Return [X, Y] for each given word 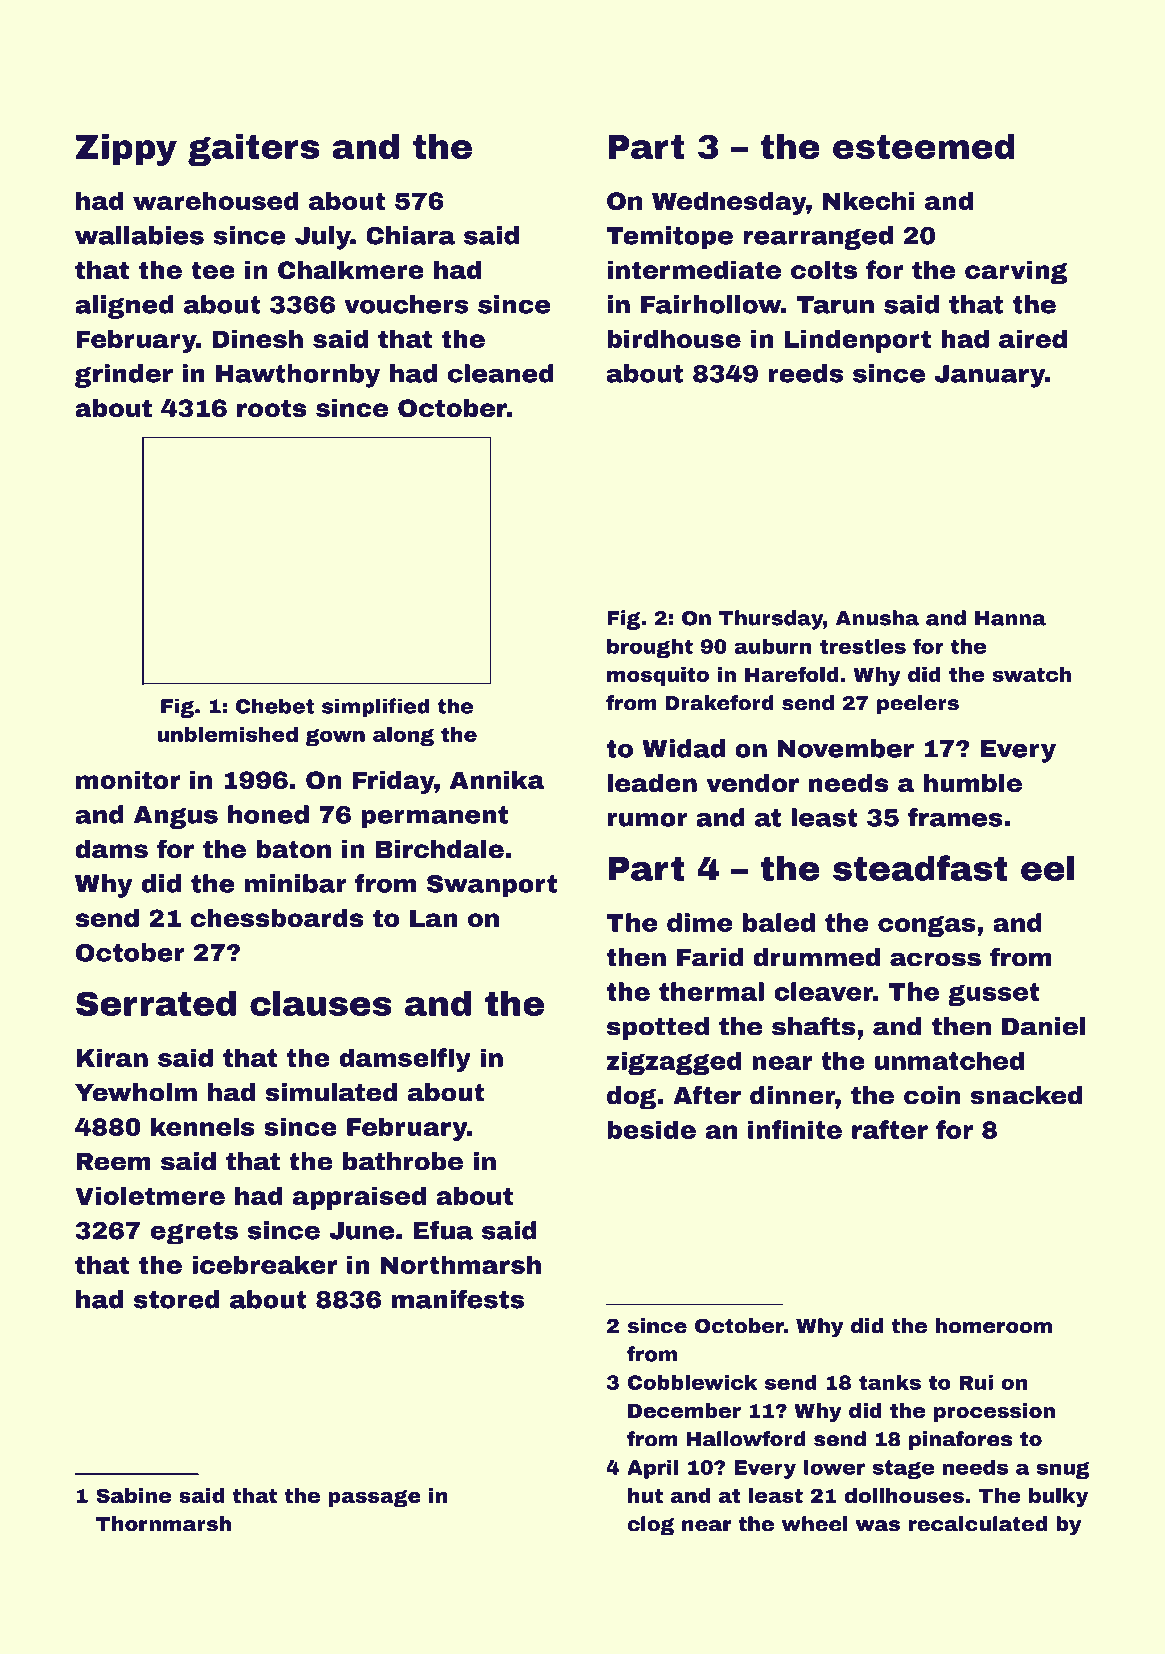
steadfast [920, 868]
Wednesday [729, 203]
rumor [647, 820]
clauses [321, 1003]
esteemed [924, 146]
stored [177, 1299]
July [323, 238]
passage [374, 1498]
